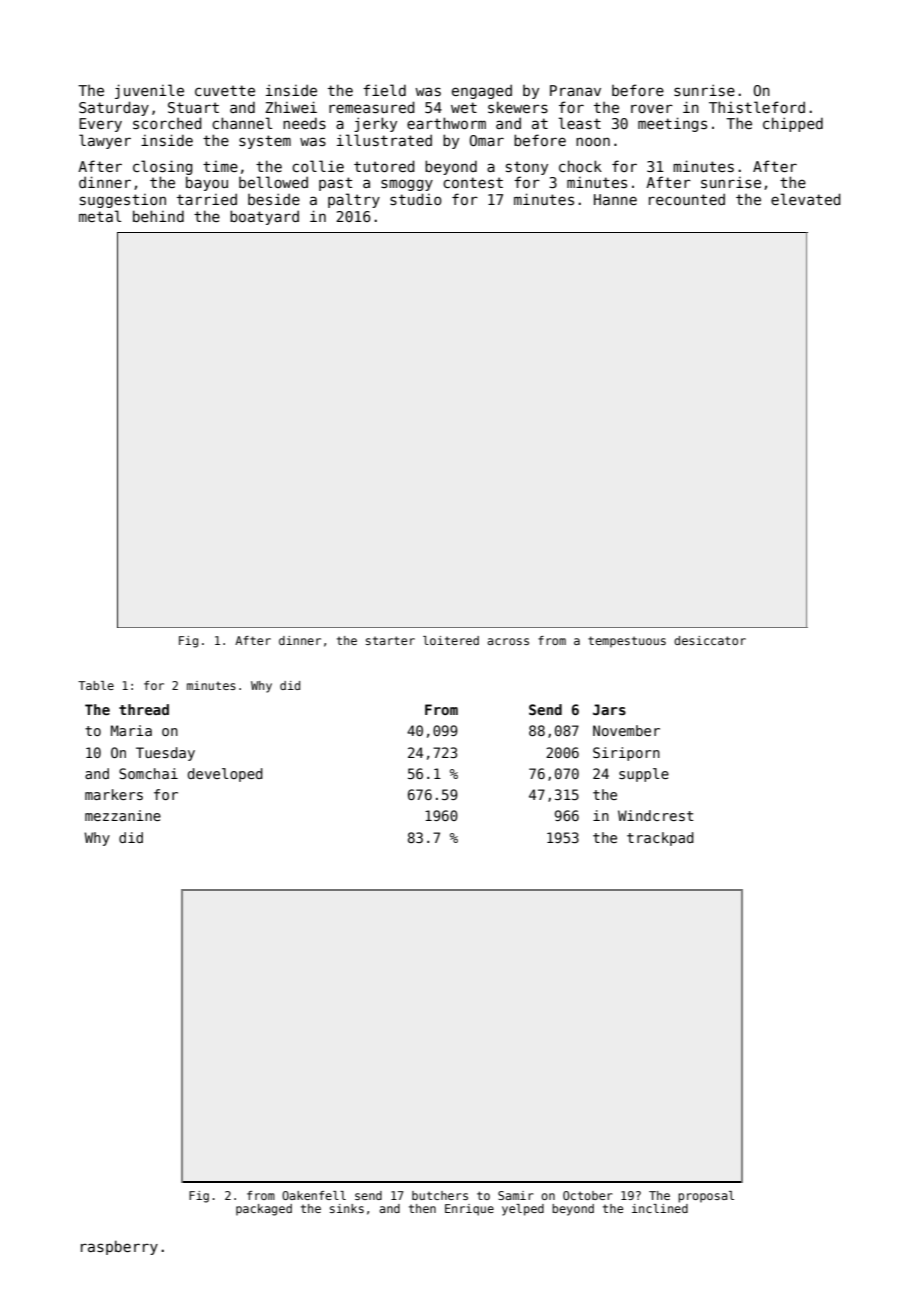 Image resolution: width=924 pixels, height=1308 pixels. I want to click on butchers, so click(440, 1195).
